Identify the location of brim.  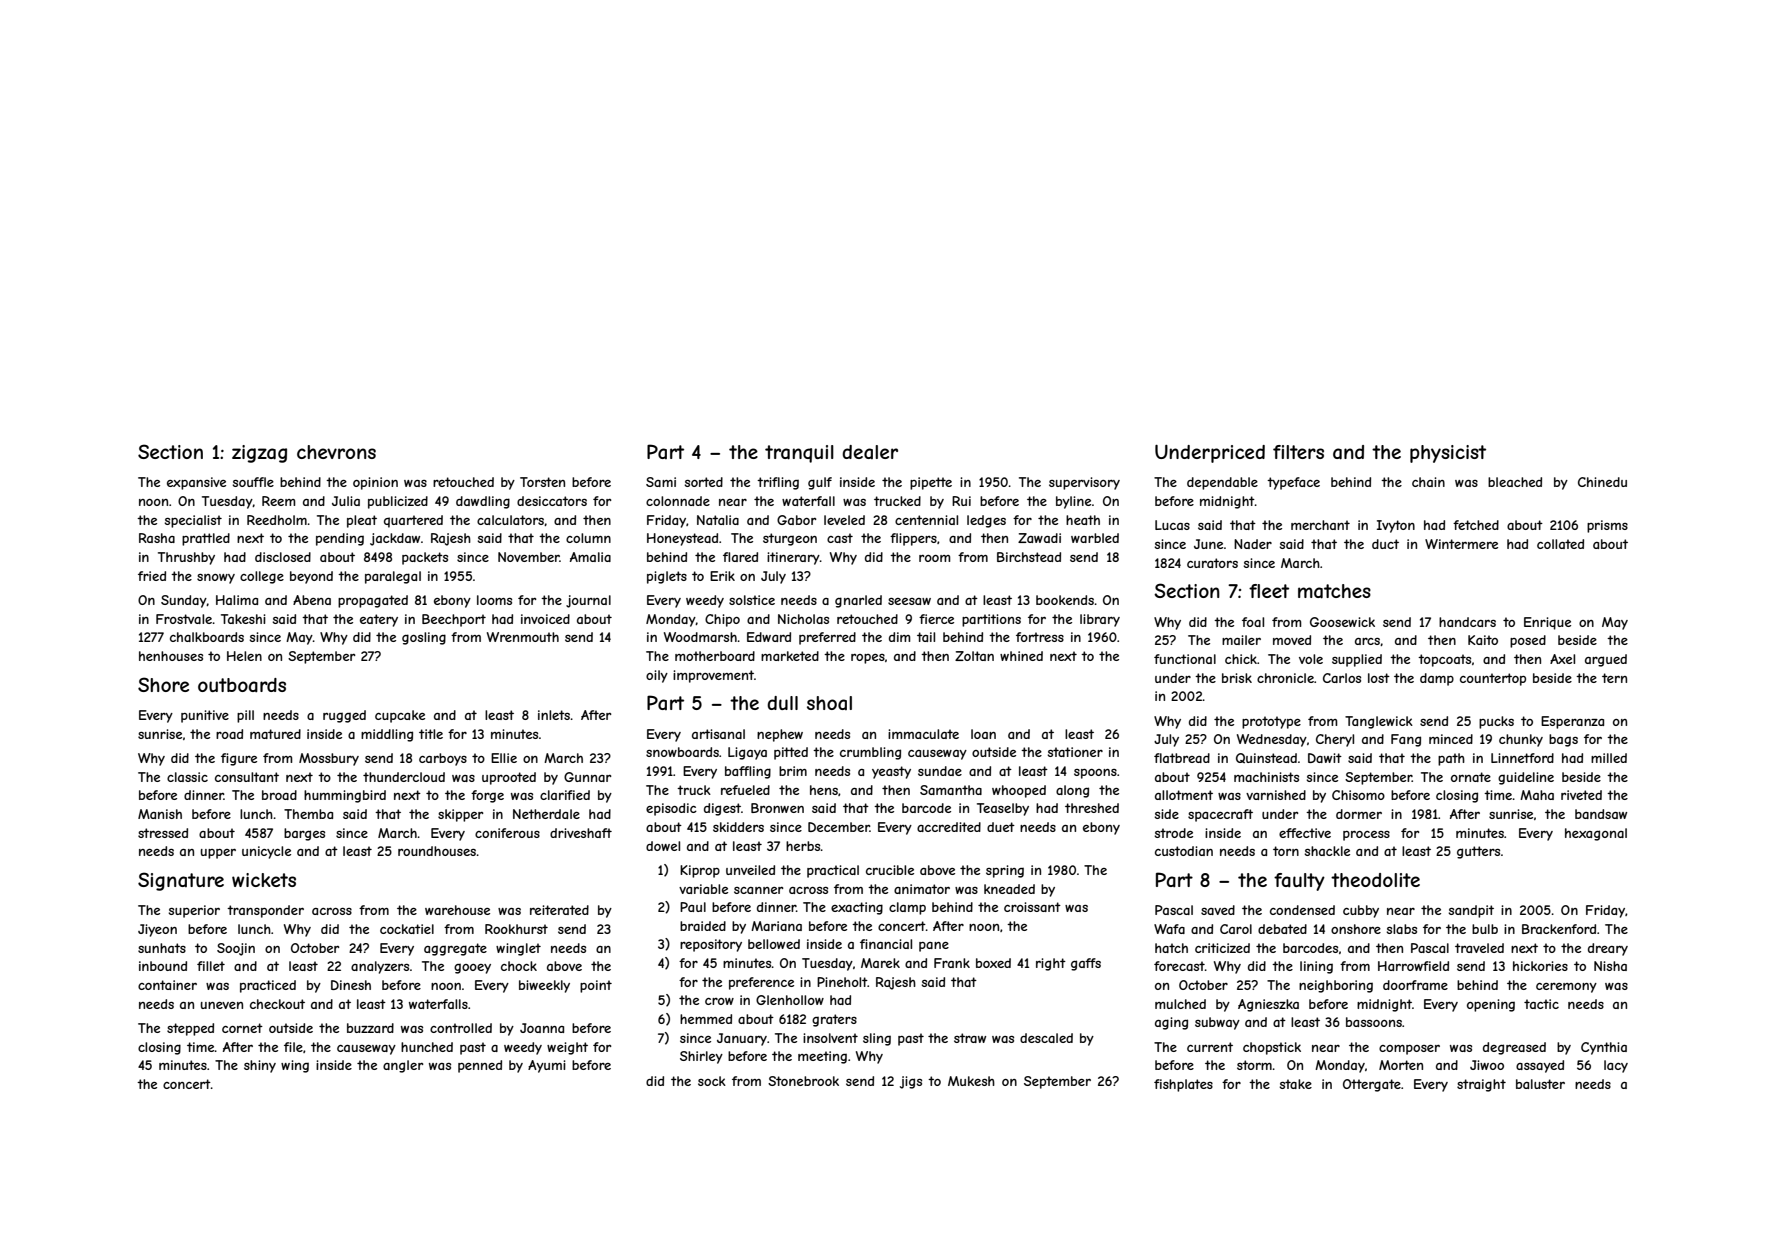
(793, 771).
